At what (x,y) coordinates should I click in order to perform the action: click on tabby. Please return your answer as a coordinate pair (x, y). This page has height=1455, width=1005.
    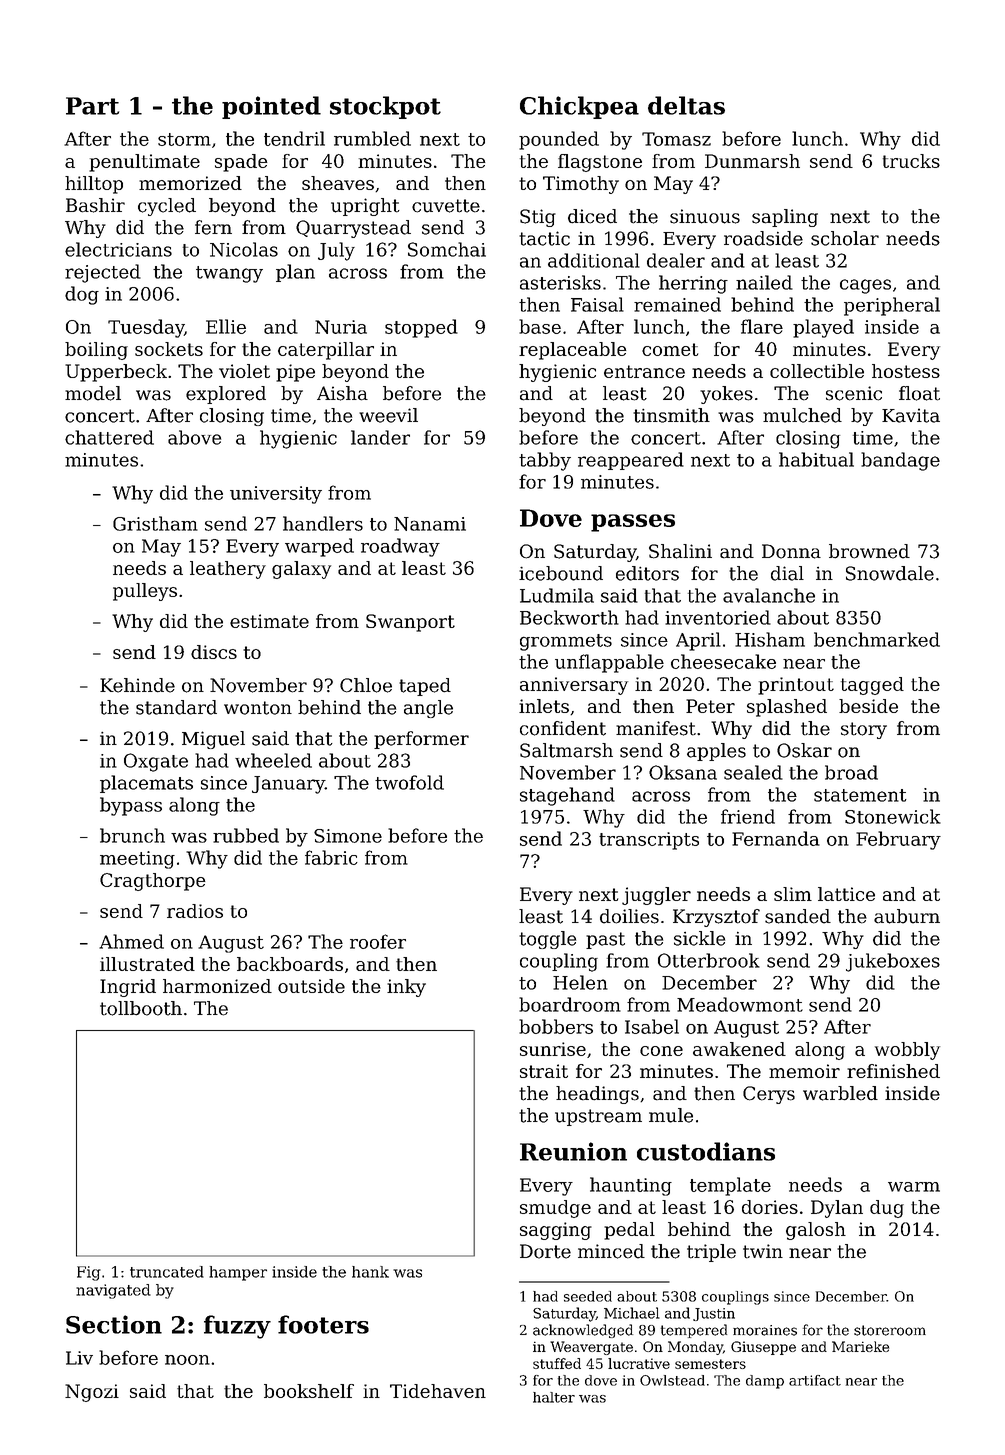
    Looking at the image, I should click on (545, 461).
